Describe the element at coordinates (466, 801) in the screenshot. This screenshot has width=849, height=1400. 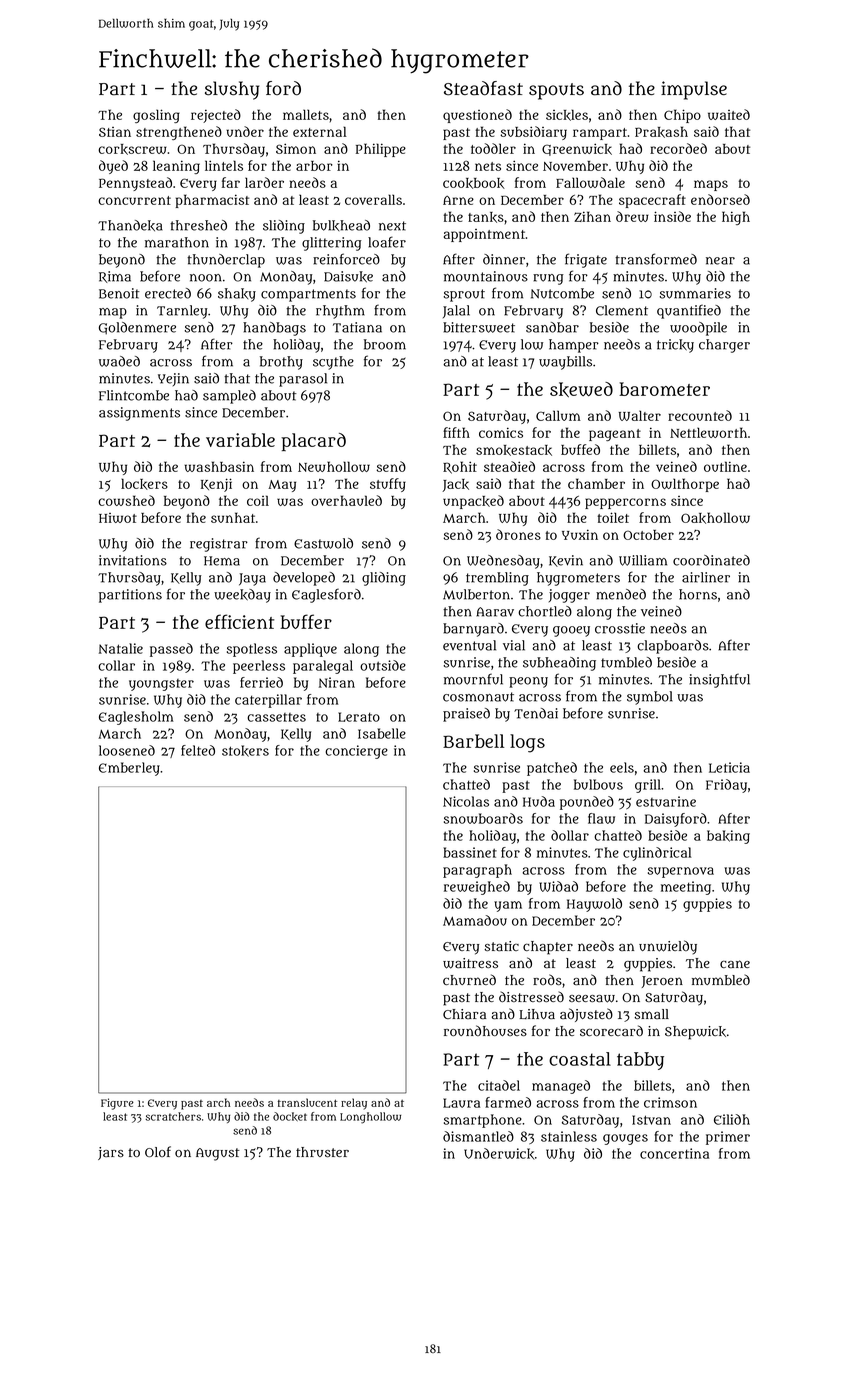
I see `Nicolas` at that location.
